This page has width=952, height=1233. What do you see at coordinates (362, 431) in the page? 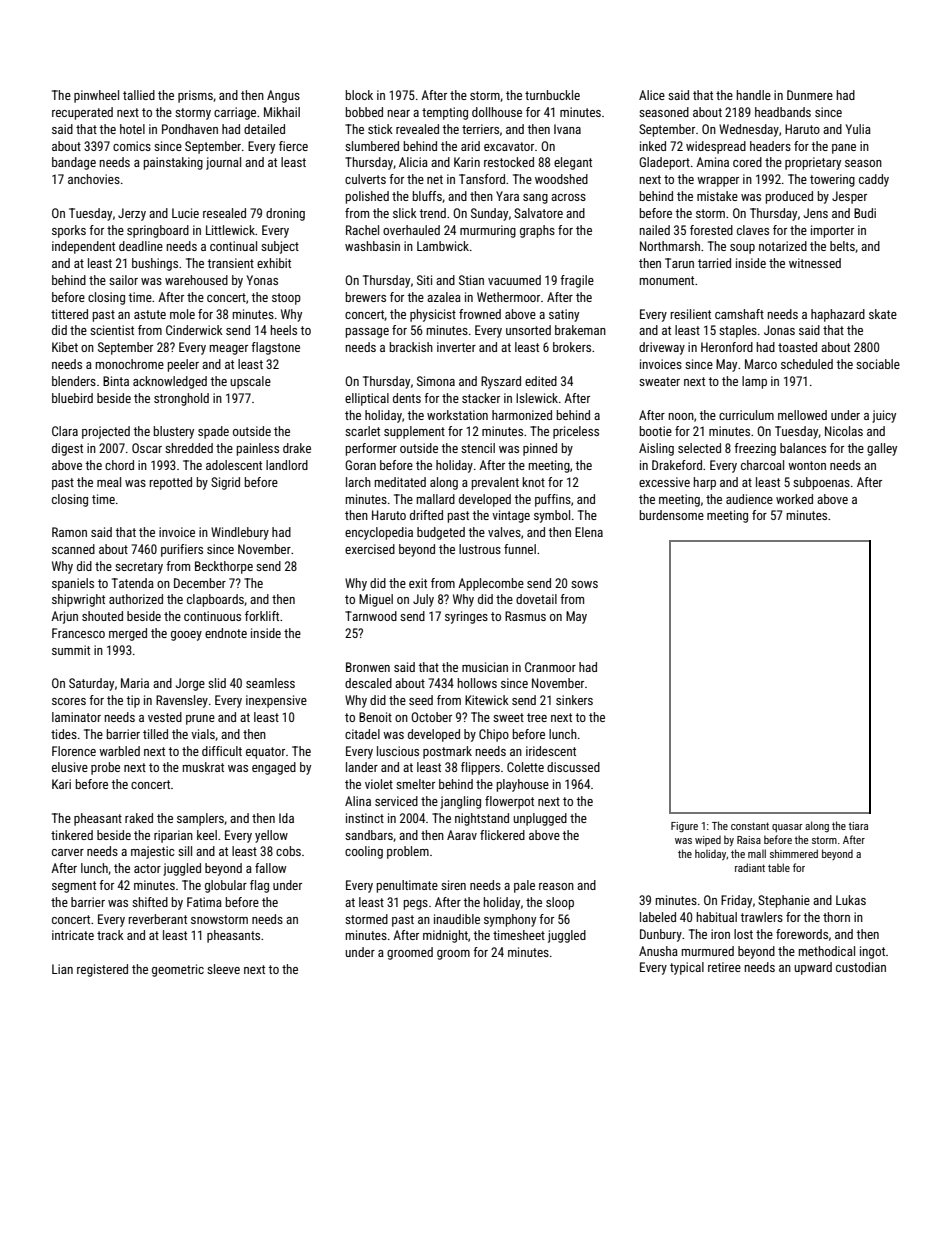
I see `scarlet` at bounding box center [362, 431].
